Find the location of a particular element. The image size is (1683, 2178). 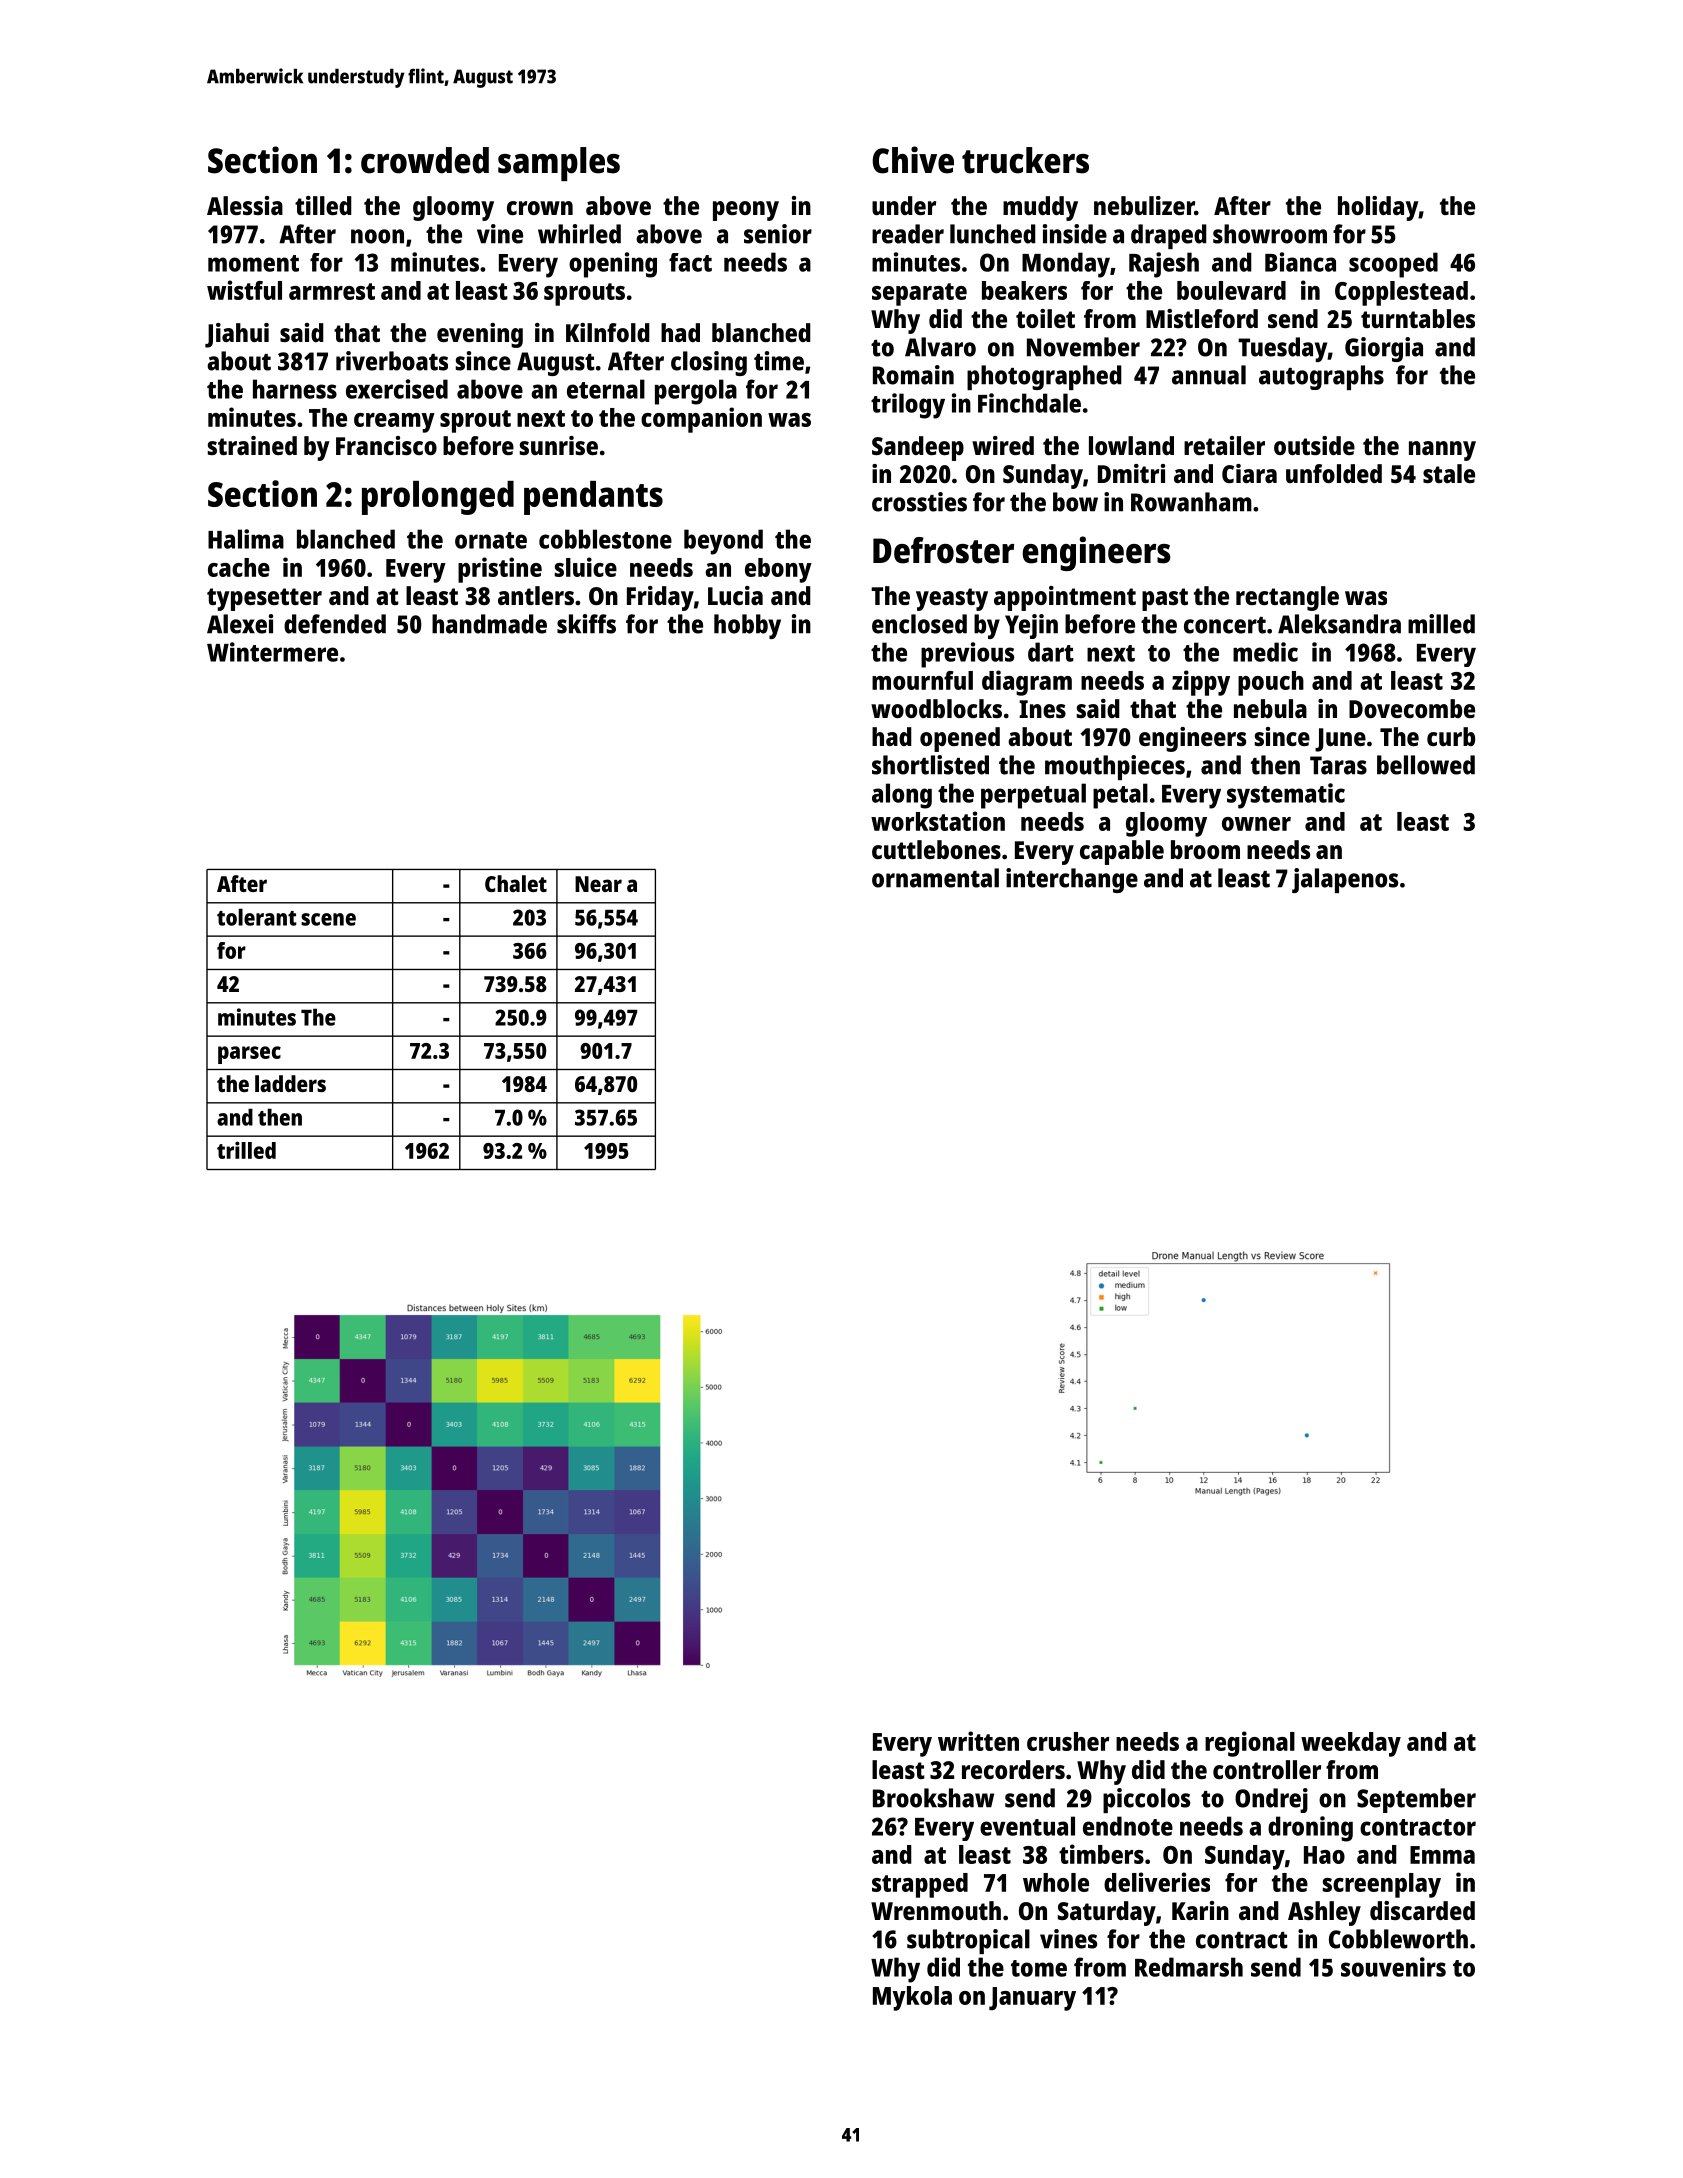

crowded is located at coordinates (425, 160).
